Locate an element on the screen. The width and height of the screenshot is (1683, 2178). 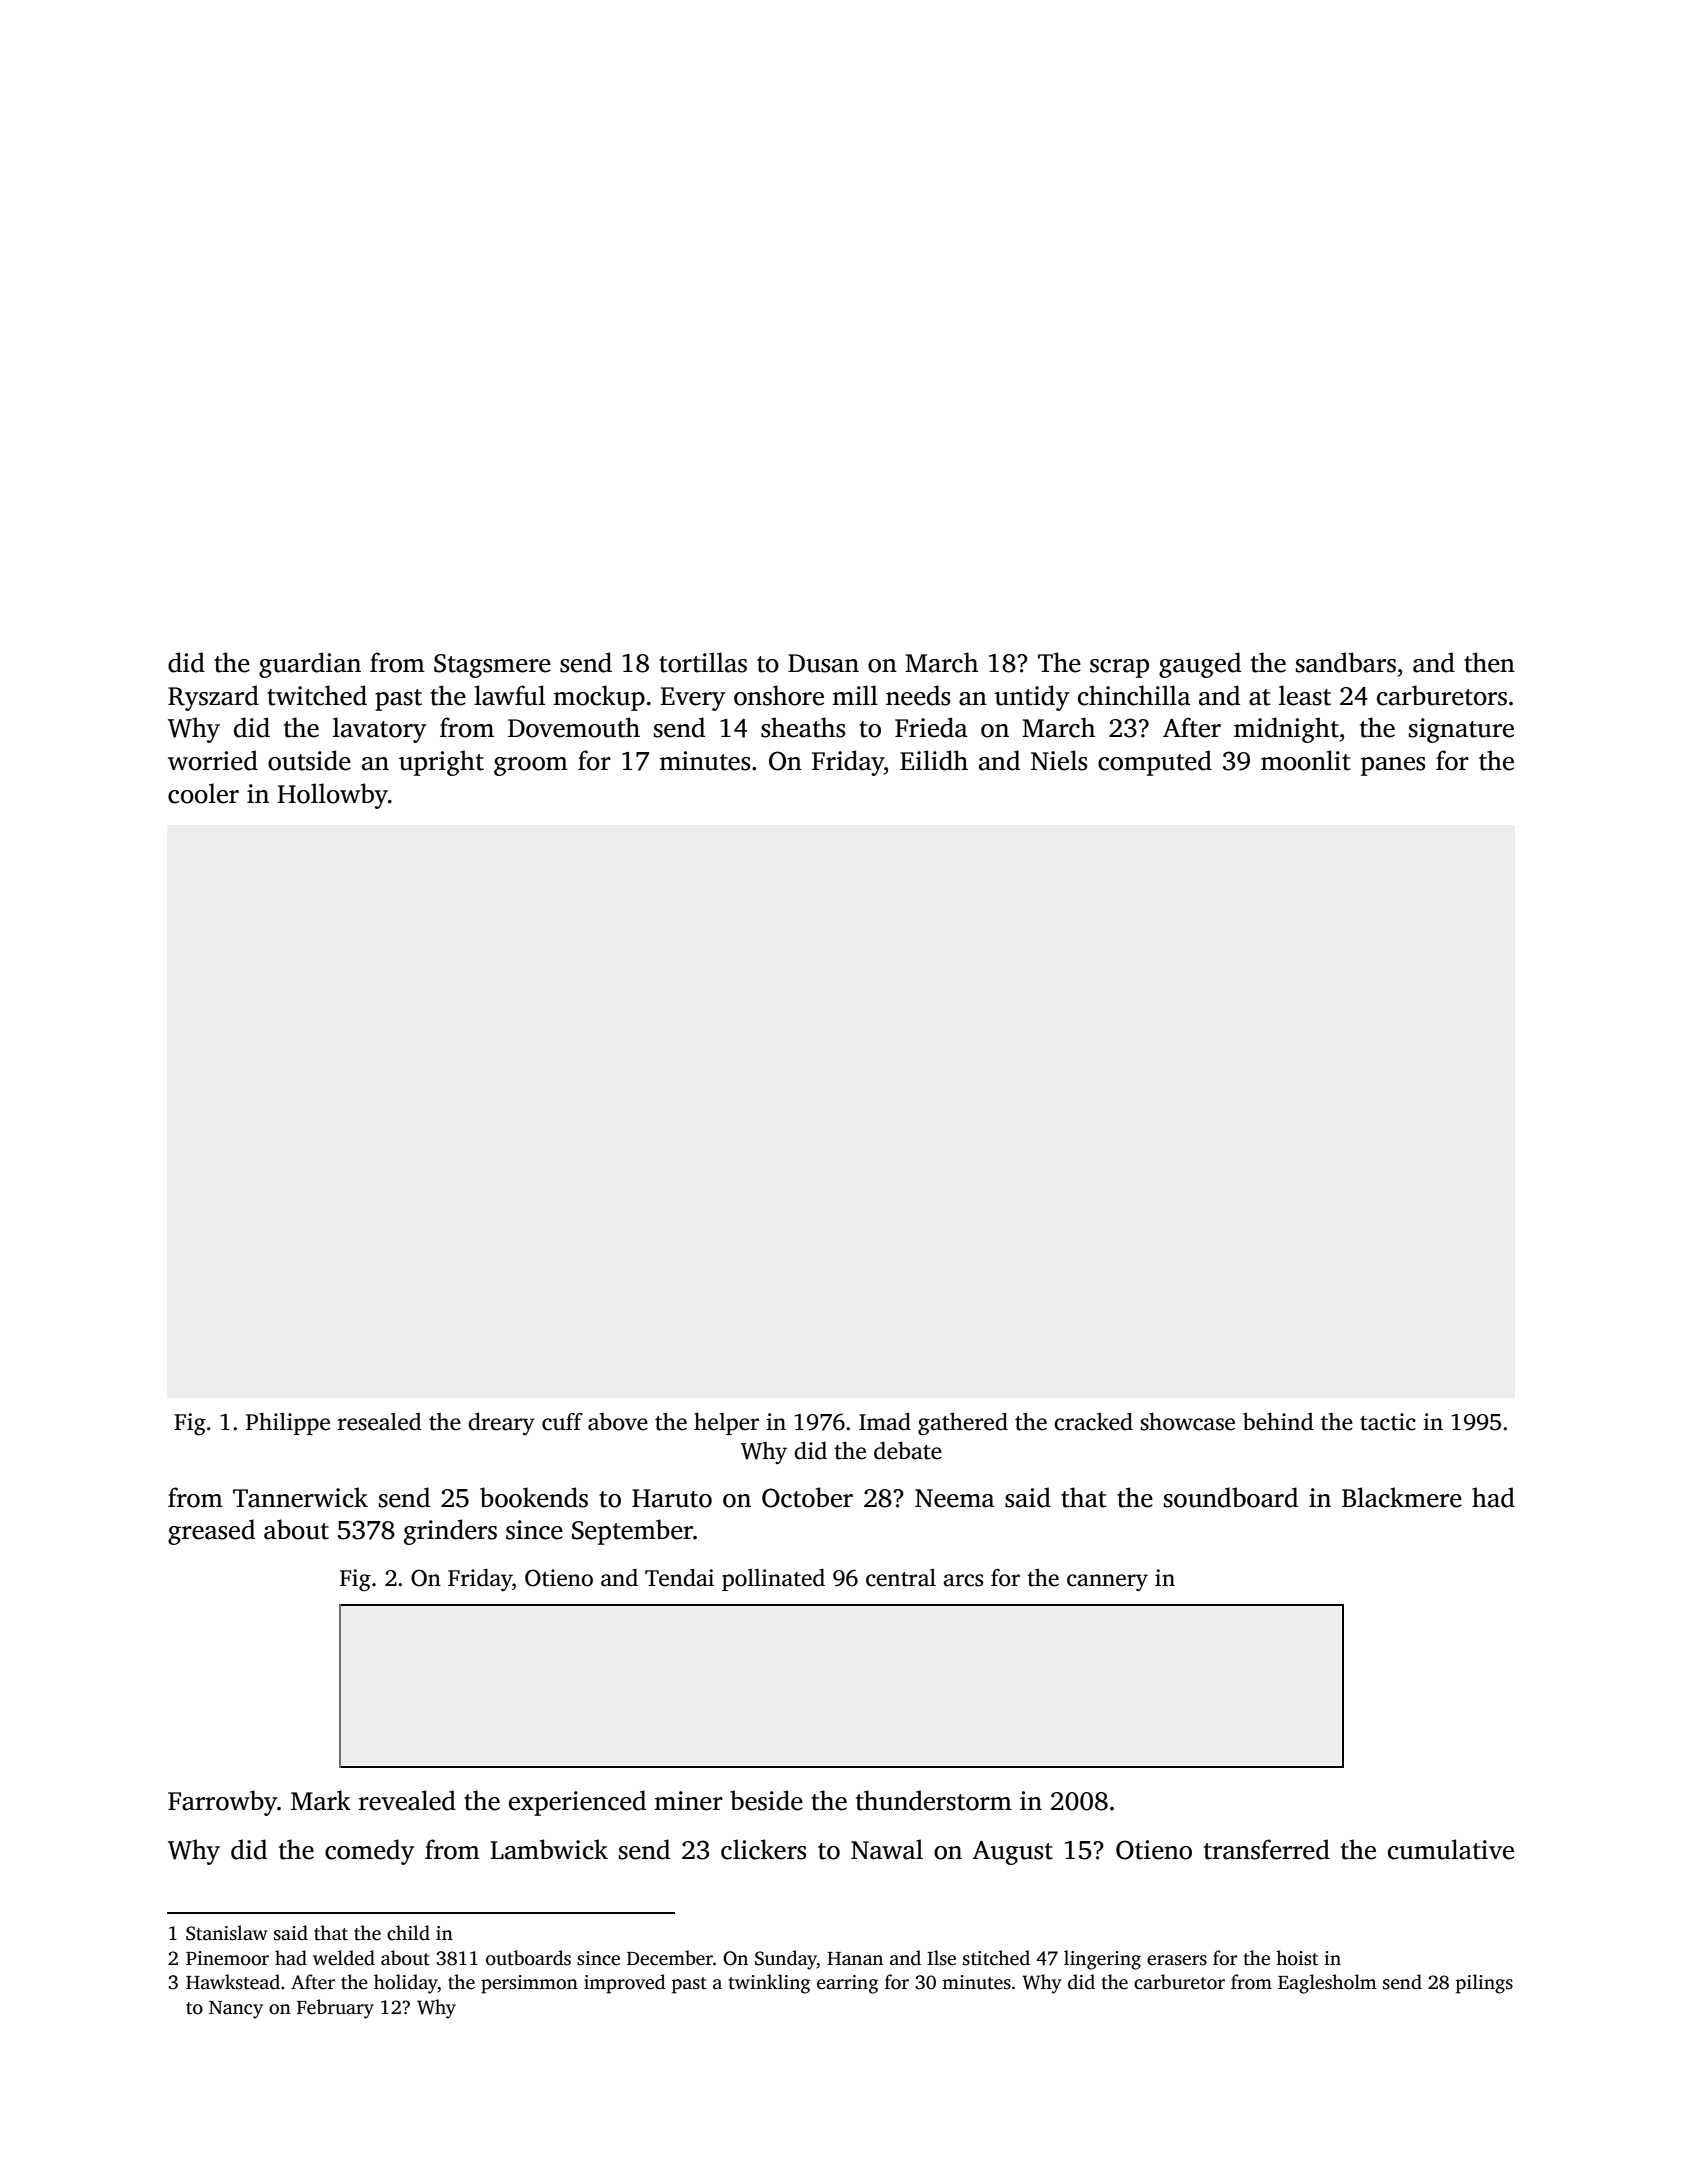
Hollowby is located at coordinates (332, 796).
